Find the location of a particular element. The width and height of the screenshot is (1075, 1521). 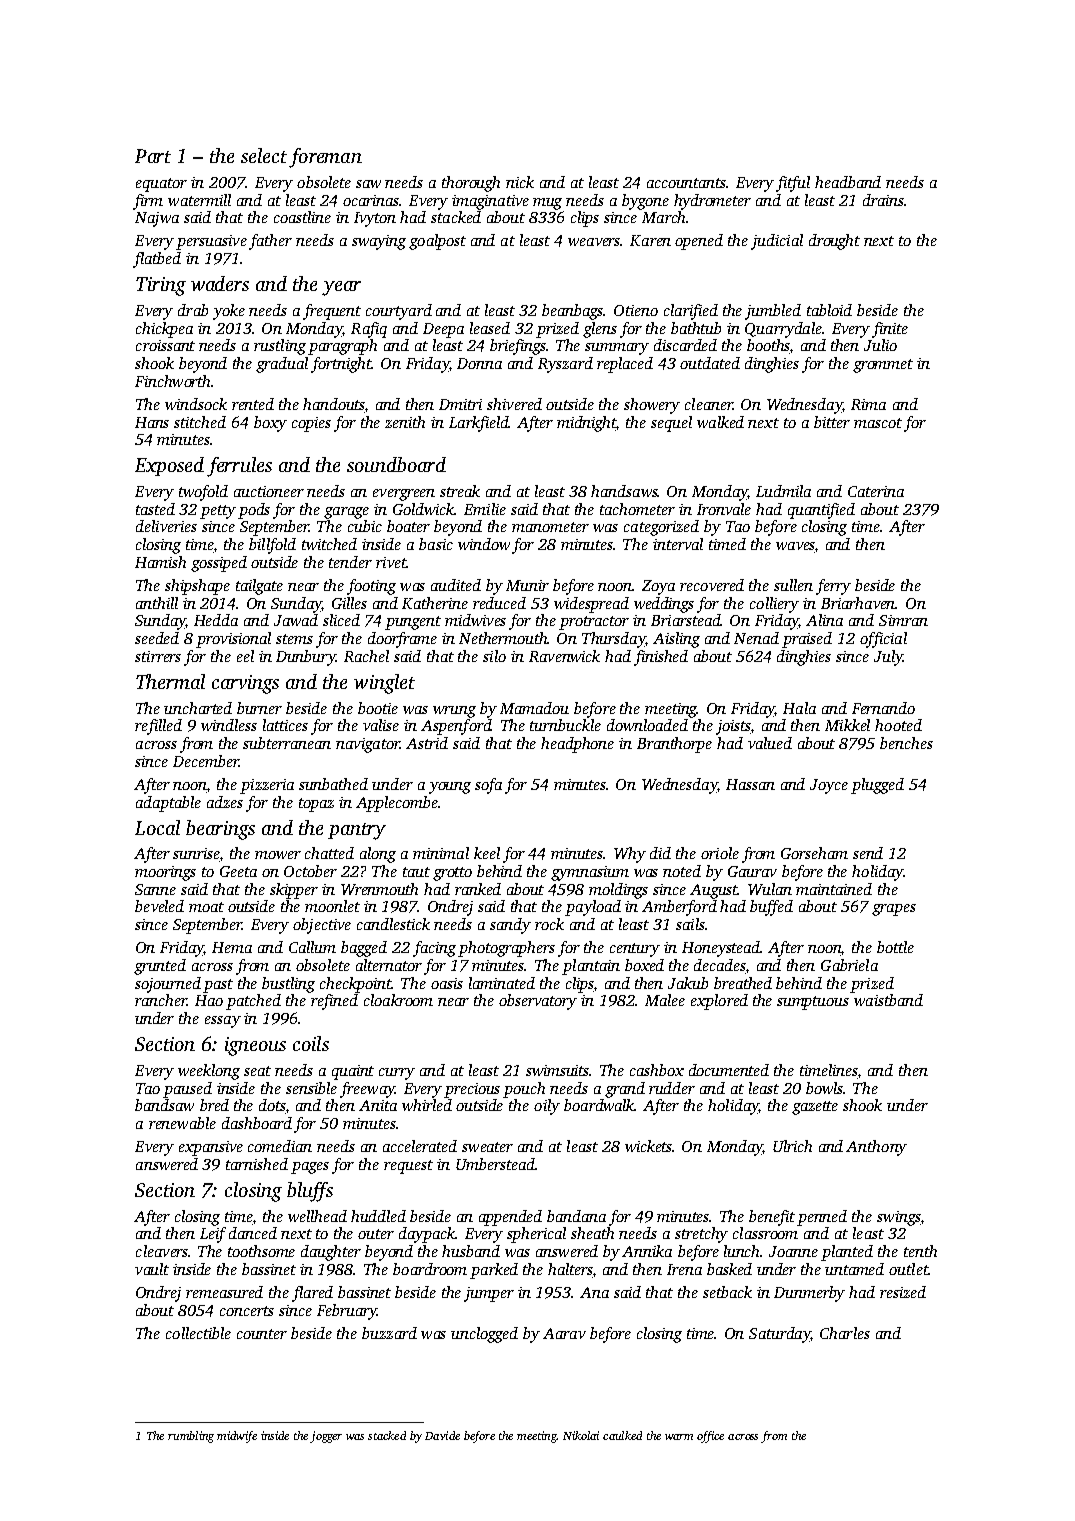

bygone is located at coordinates (645, 202).
